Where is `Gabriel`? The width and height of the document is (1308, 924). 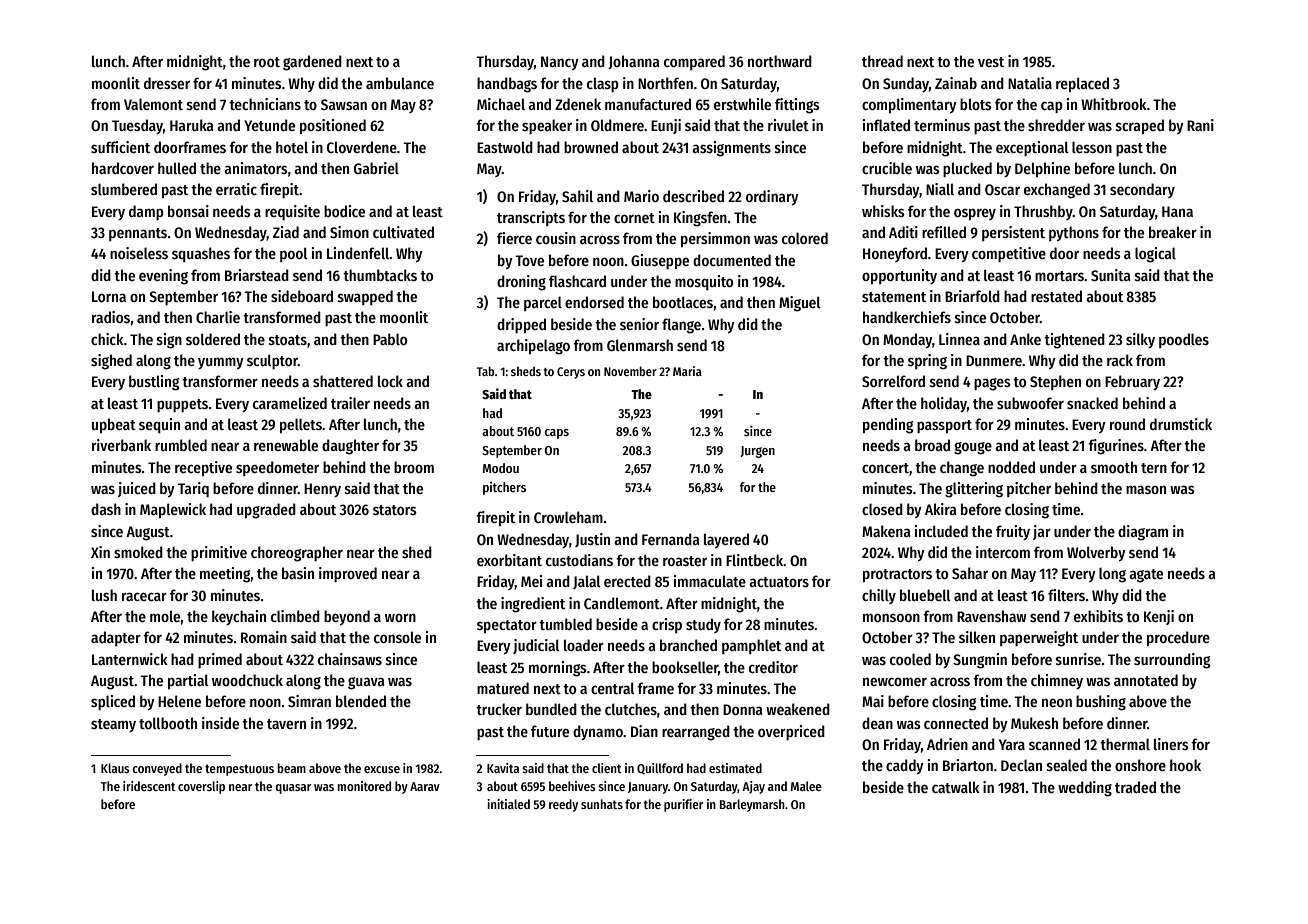 Gabriel is located at coordinates (376, 168).
